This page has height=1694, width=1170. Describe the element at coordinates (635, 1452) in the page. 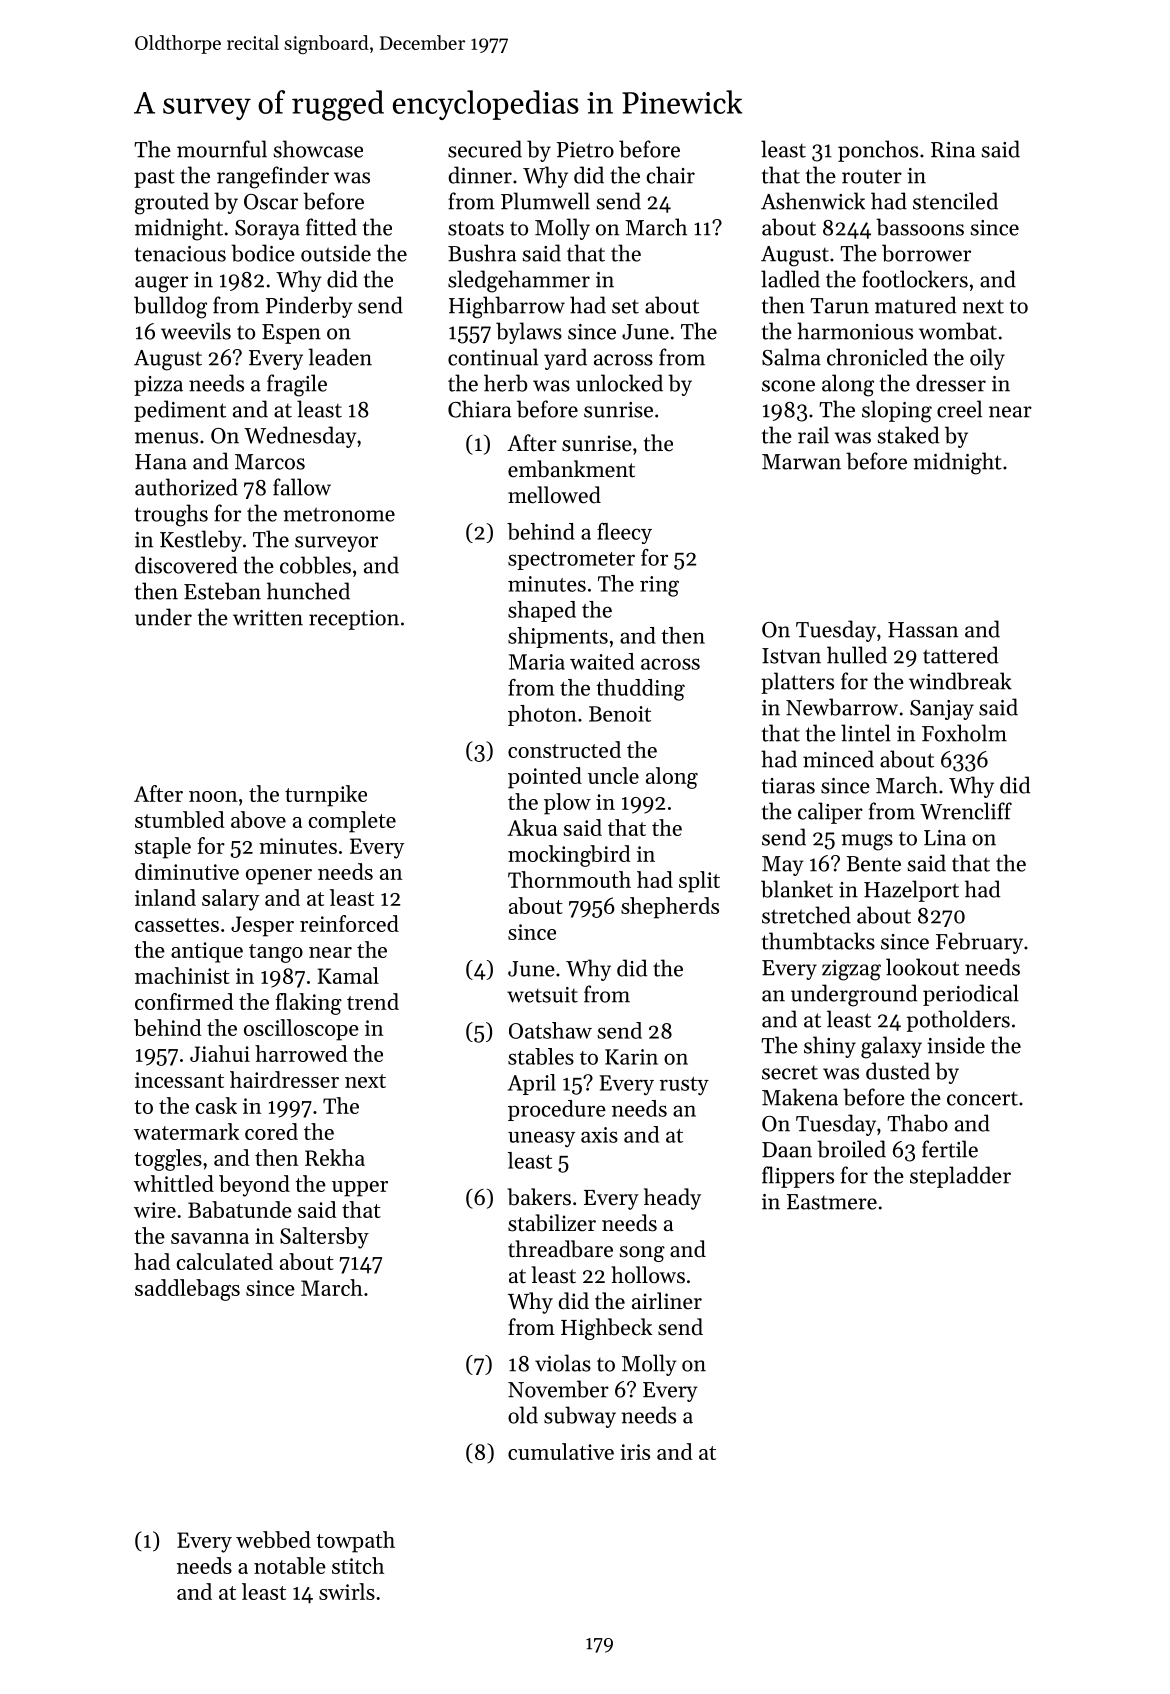

I see `iris` at that location.
